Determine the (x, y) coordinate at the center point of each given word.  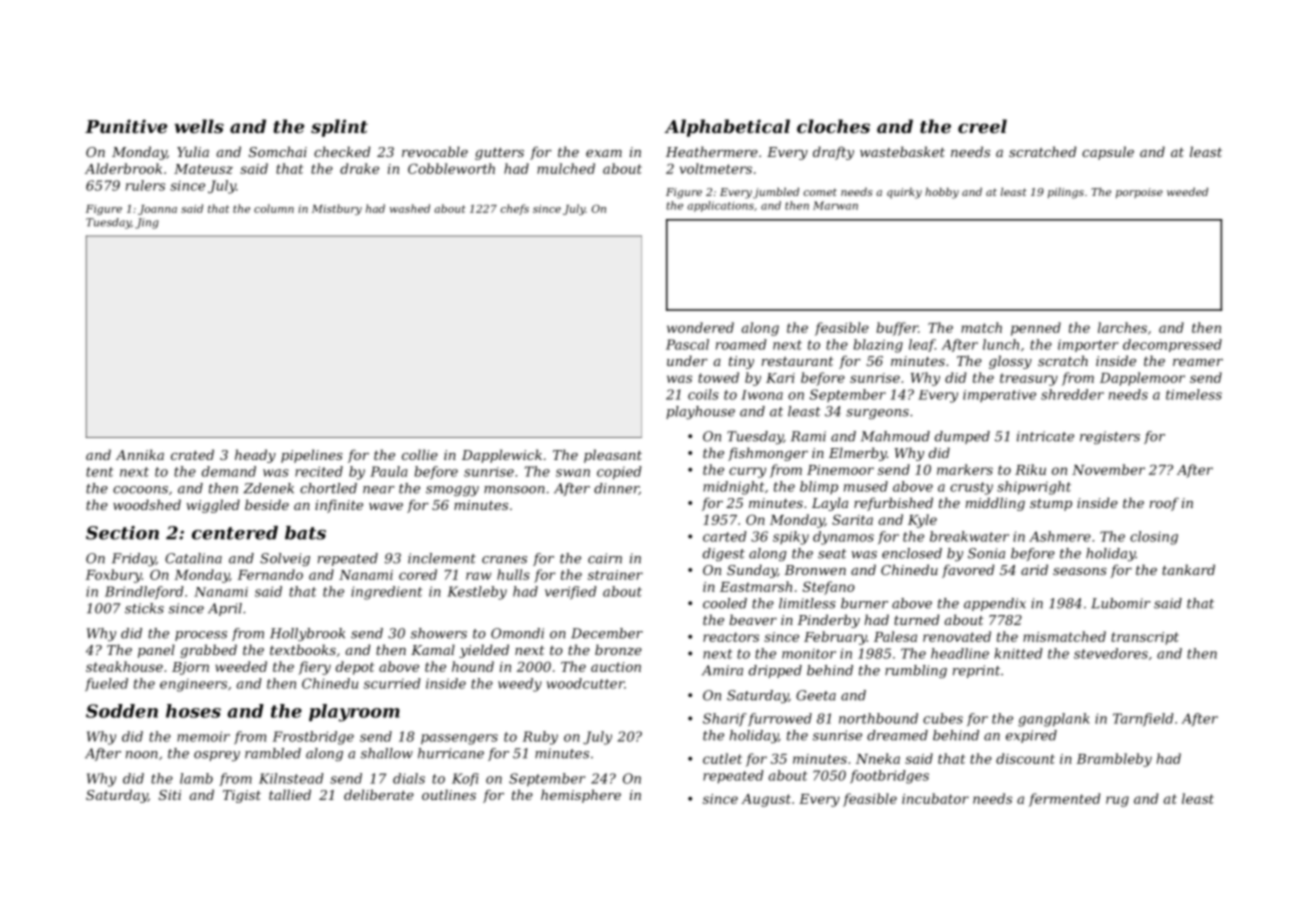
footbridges (889, 777)
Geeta (816, 695)
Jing (147, 223)
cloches (833, 126)
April (225, 609)
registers (1110, 437)
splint (339, 128)
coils (703, 394)
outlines (449, 794)
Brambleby (1114, 760)
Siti (170, 795)
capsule (1108, 153)
